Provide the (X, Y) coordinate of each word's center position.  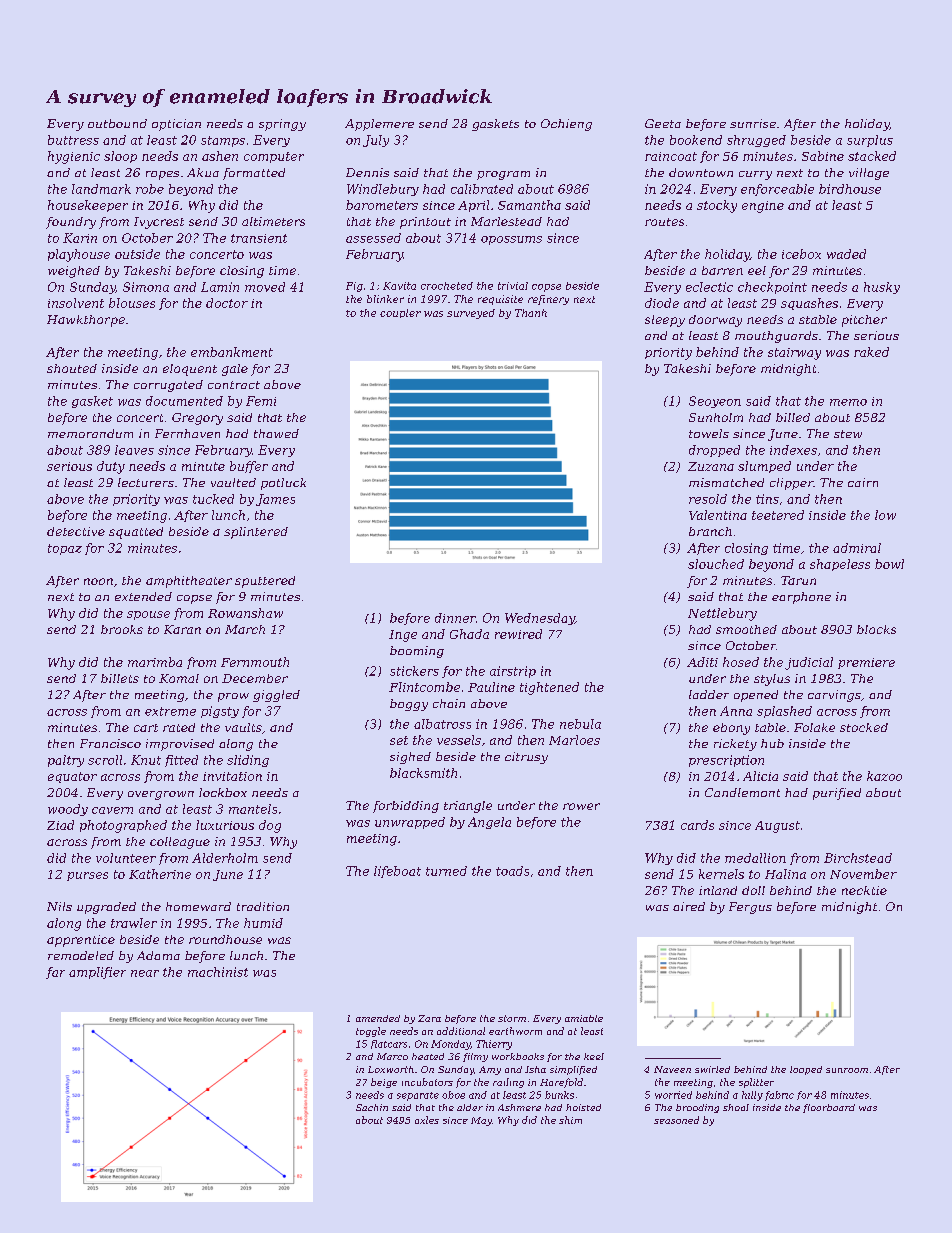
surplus (870, 141)
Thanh (531, 313)
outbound (117, 123)
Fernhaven (187, 433)
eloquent (190, 370)
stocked (864, 727)
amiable (584, 1018)
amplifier (97, 973)
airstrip (513, 672)
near (145, 973)
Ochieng (566, 125)
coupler (400, 313)
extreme (170, 711)
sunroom (847, 1070)
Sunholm (716, 417)
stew (848, 434)
